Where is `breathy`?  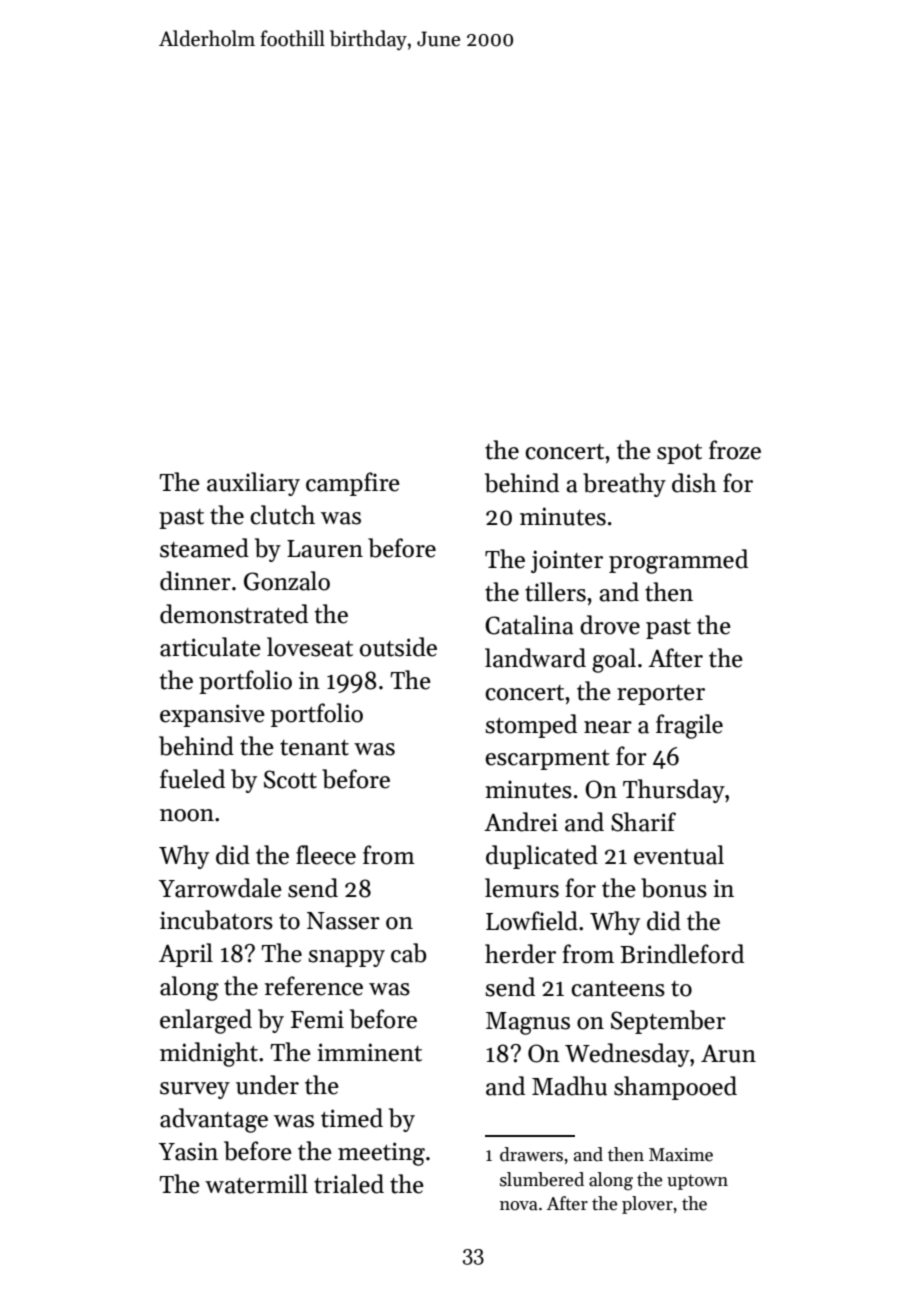
breathy is located at coordinates (624, 485).
